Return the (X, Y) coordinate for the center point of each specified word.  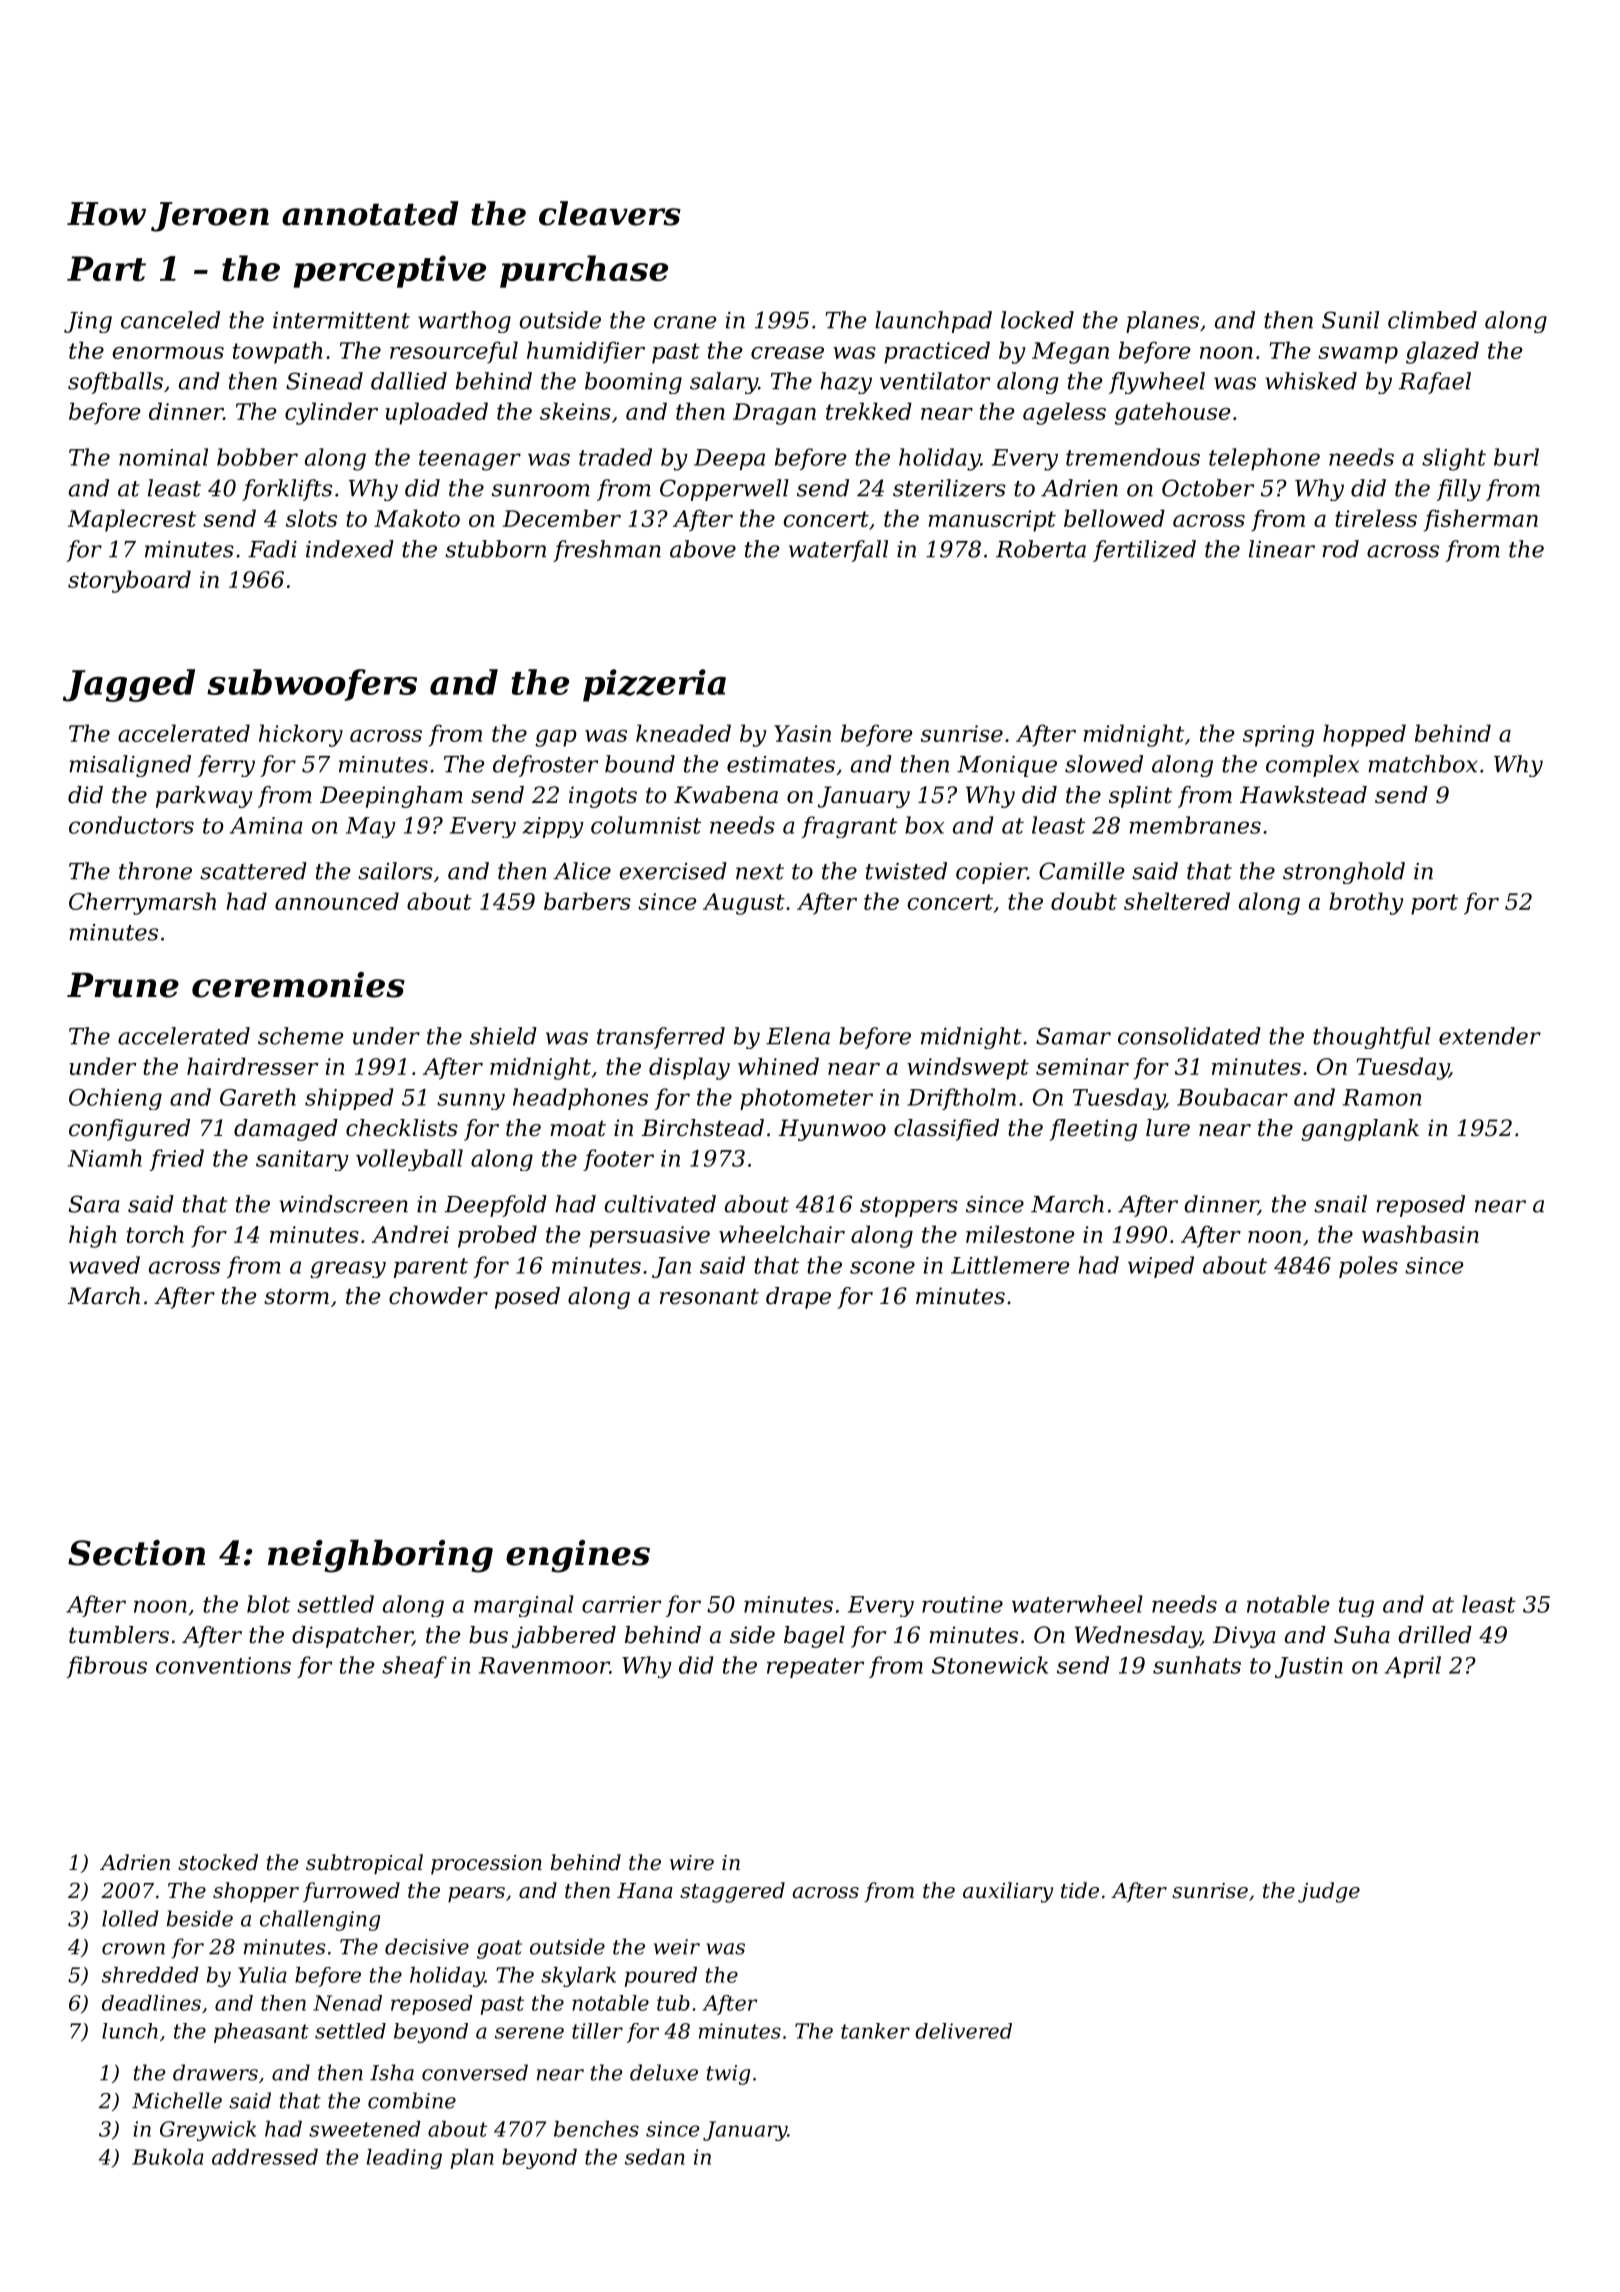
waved (104, 1265)
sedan (655, 2157)
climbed (1432, 320)
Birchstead (703, 1128)
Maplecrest (132, 520)
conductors (131, 825)
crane (685, 322)
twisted (906, 871)
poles (1368, 1267)
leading (404, 2159)
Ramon (1382, 1097)
